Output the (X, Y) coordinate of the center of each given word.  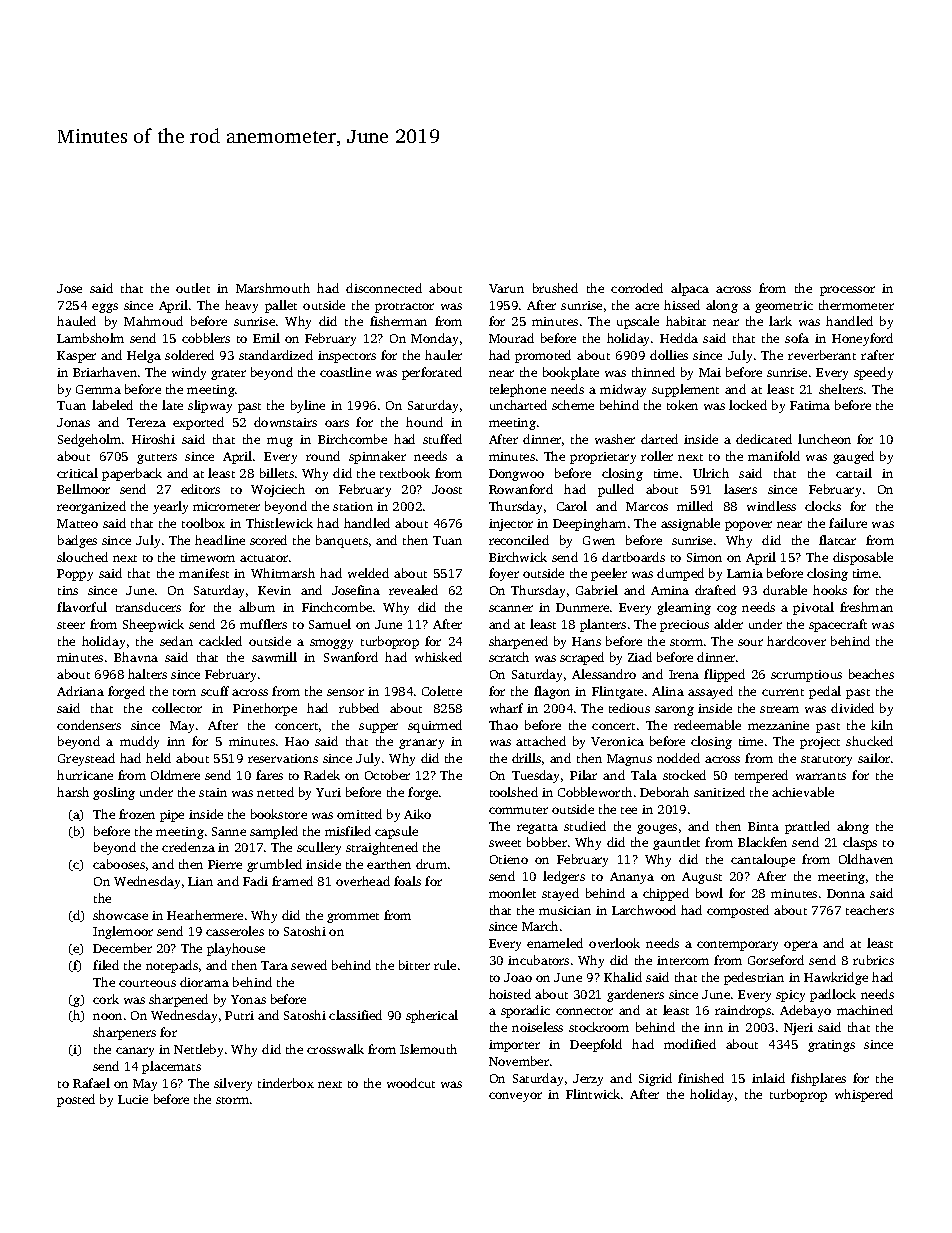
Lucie (133, 1099)
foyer (504, 574)
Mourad (511, 338)
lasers (740, 489)
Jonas (73, 422)
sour (750, 642)
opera (801, 946)
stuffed (442, 439)
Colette (442, 691)
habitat (686, 321)
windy (189, 373)
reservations (283, 758)
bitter (414, 965)
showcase (120, 915)
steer (71, 625)
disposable (863, 558)
